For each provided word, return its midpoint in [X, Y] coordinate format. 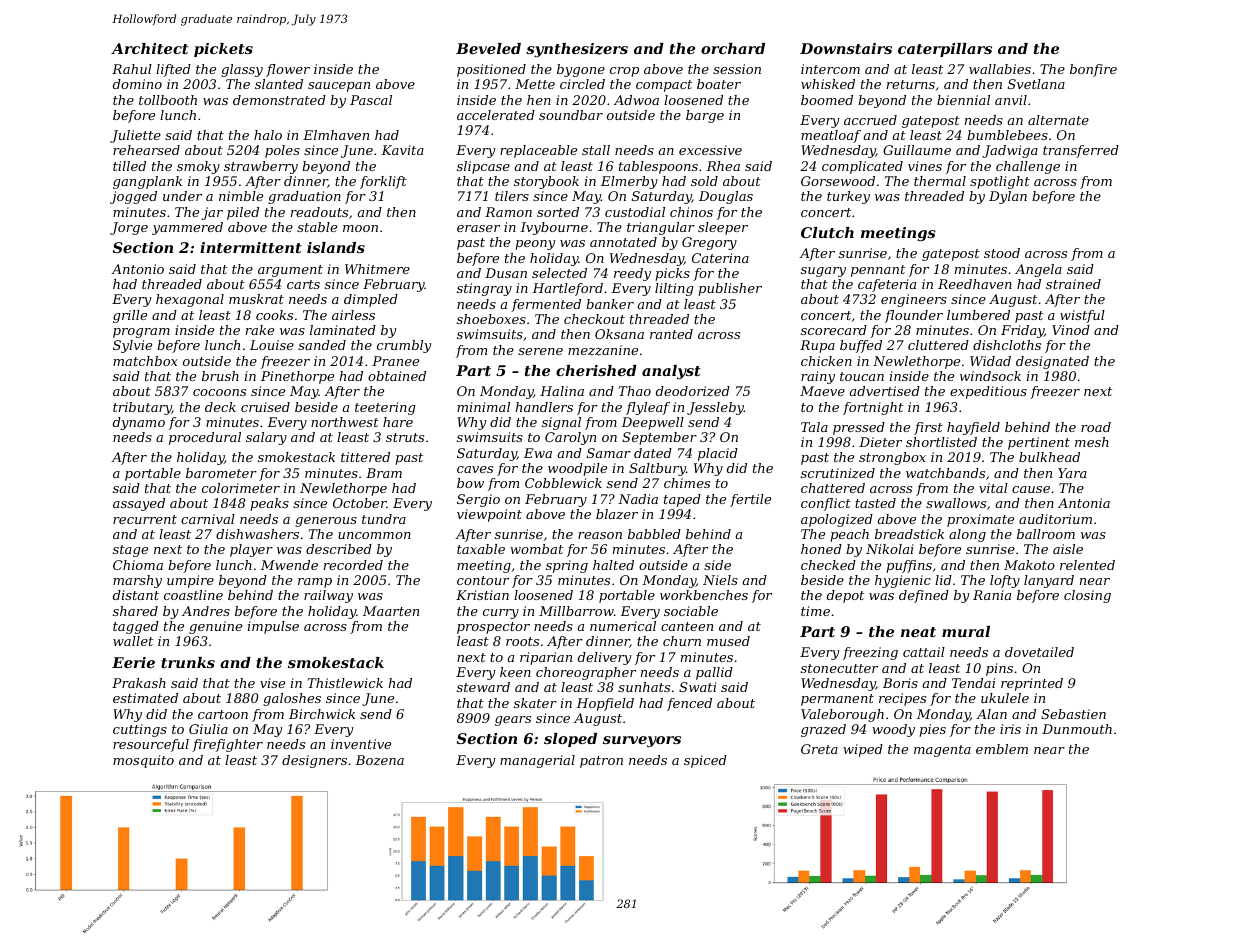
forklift [383, 182]
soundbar [571, 115]
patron [601, 762]
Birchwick [322, 714]
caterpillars [945, 50]
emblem [1002, 749]
